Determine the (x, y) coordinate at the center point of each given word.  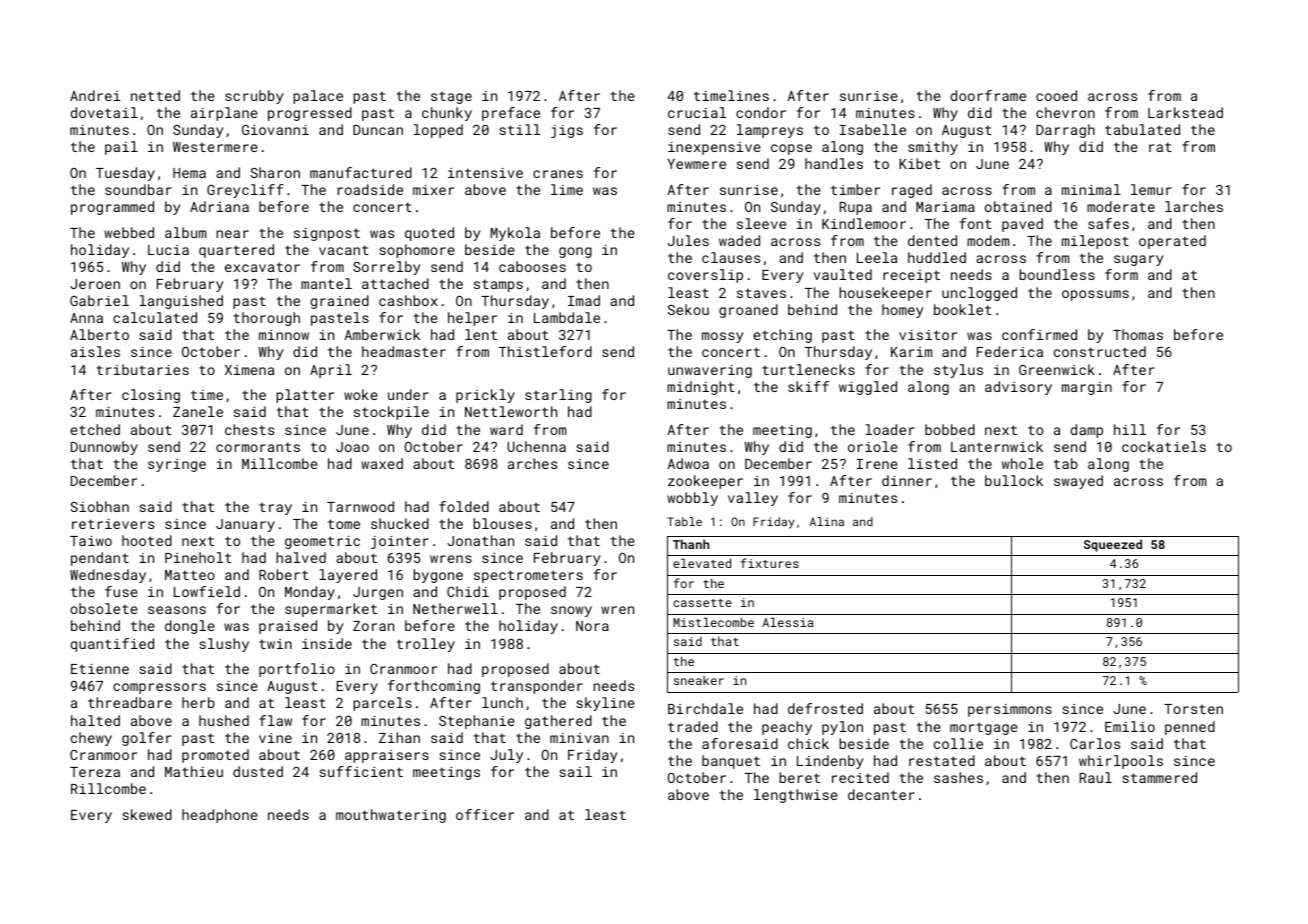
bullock (1014, 480)
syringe (177, 465)
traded (693, 726)
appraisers (387, 756)
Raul (1096, 777)
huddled (937, 257)
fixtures (770, 563)
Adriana (219, 206)
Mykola (515, 234)
